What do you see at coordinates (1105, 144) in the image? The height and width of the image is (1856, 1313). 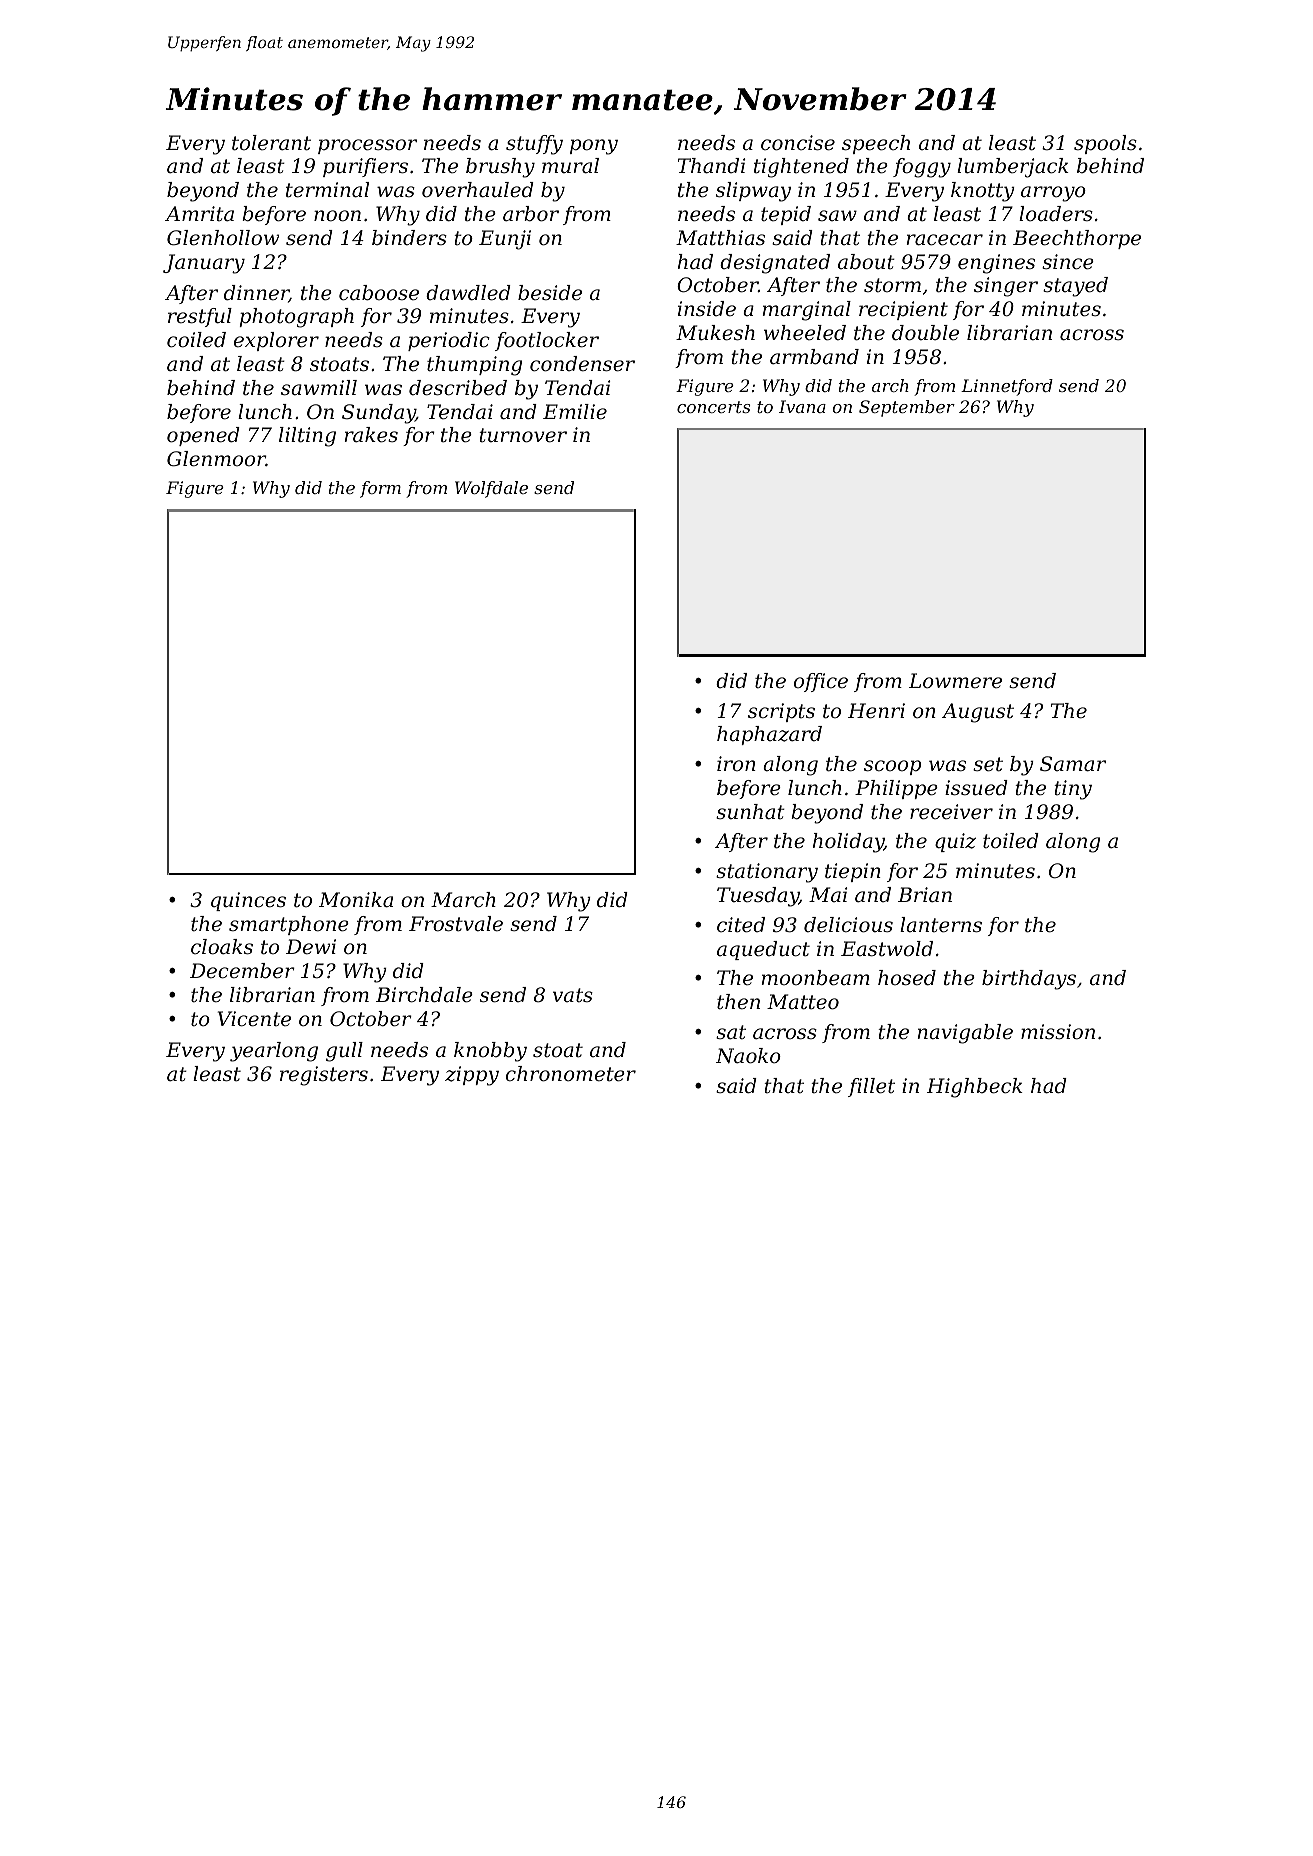 I see `spools` at bounding box center [1105, 144].
